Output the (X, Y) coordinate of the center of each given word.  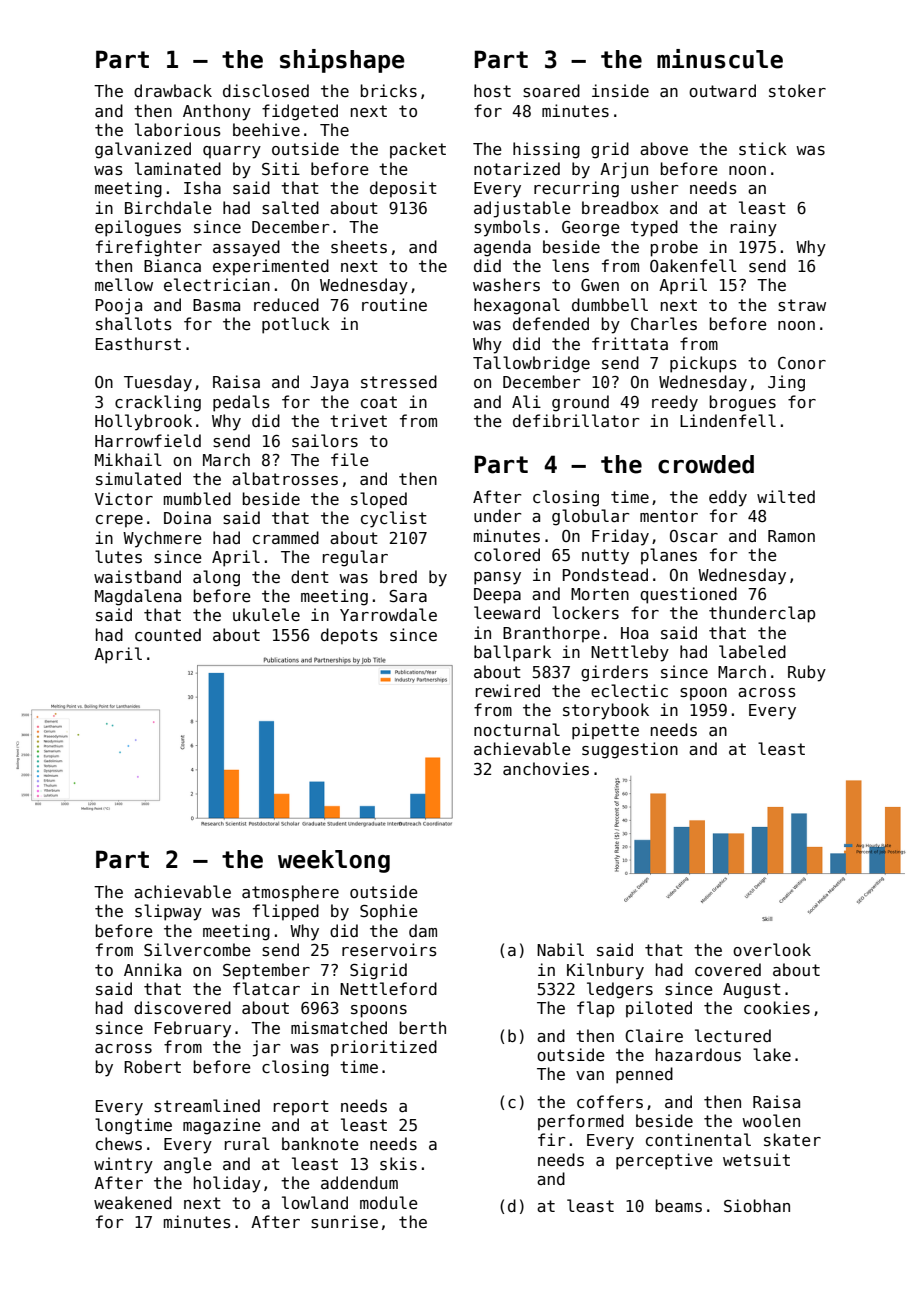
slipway (168, 912)
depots (349, 636)
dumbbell (610, 304)
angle (187, 1165)
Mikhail (128, 459)
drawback (173, 90)
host (492, 90)
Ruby (807, 673)
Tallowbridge (531, 364)
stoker (797, 90)
